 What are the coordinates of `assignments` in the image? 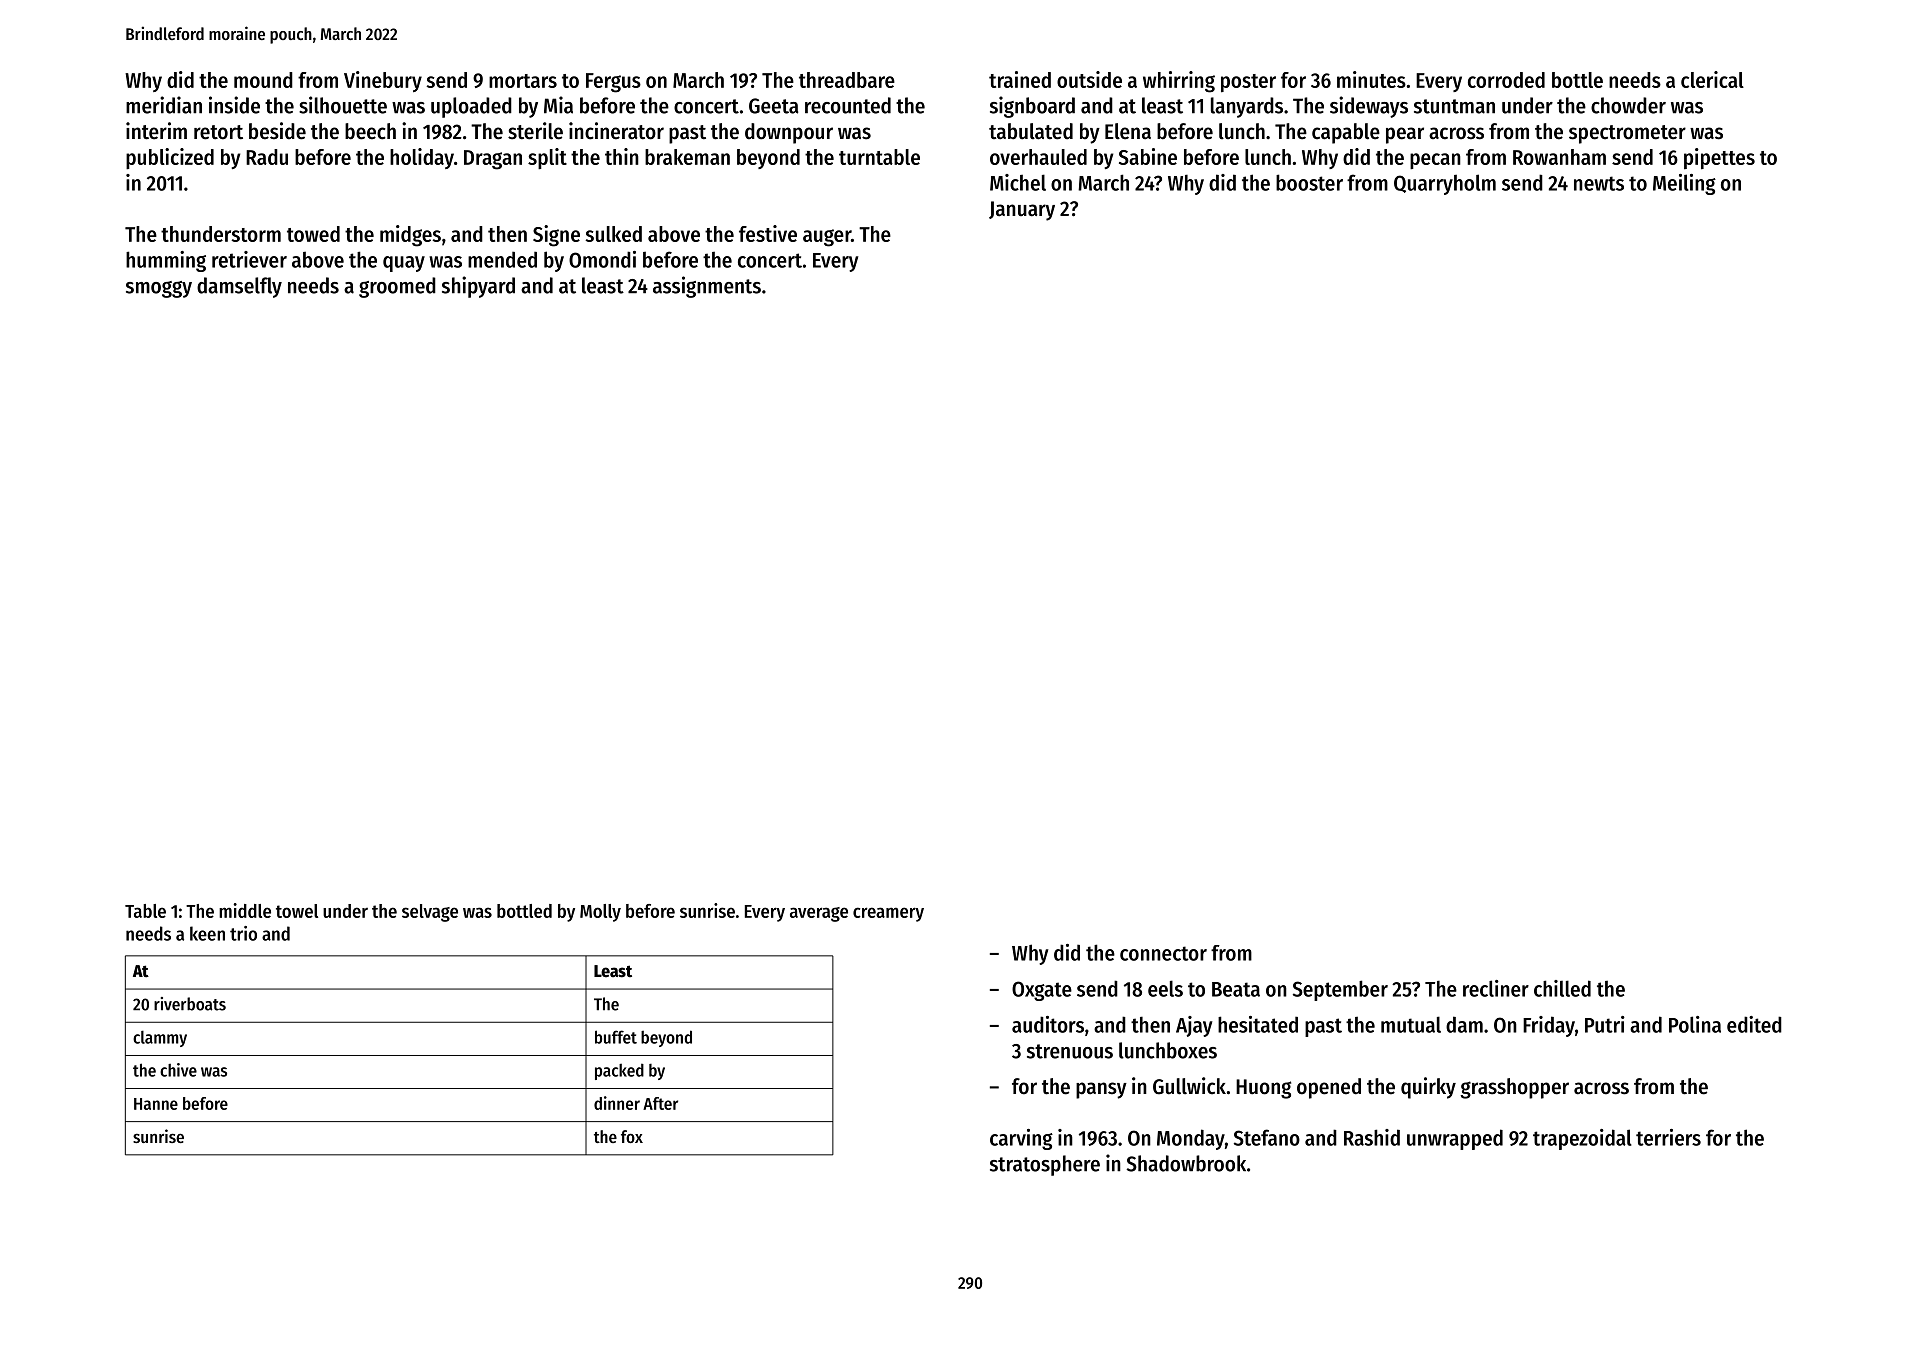 It's located at (707, 287).
